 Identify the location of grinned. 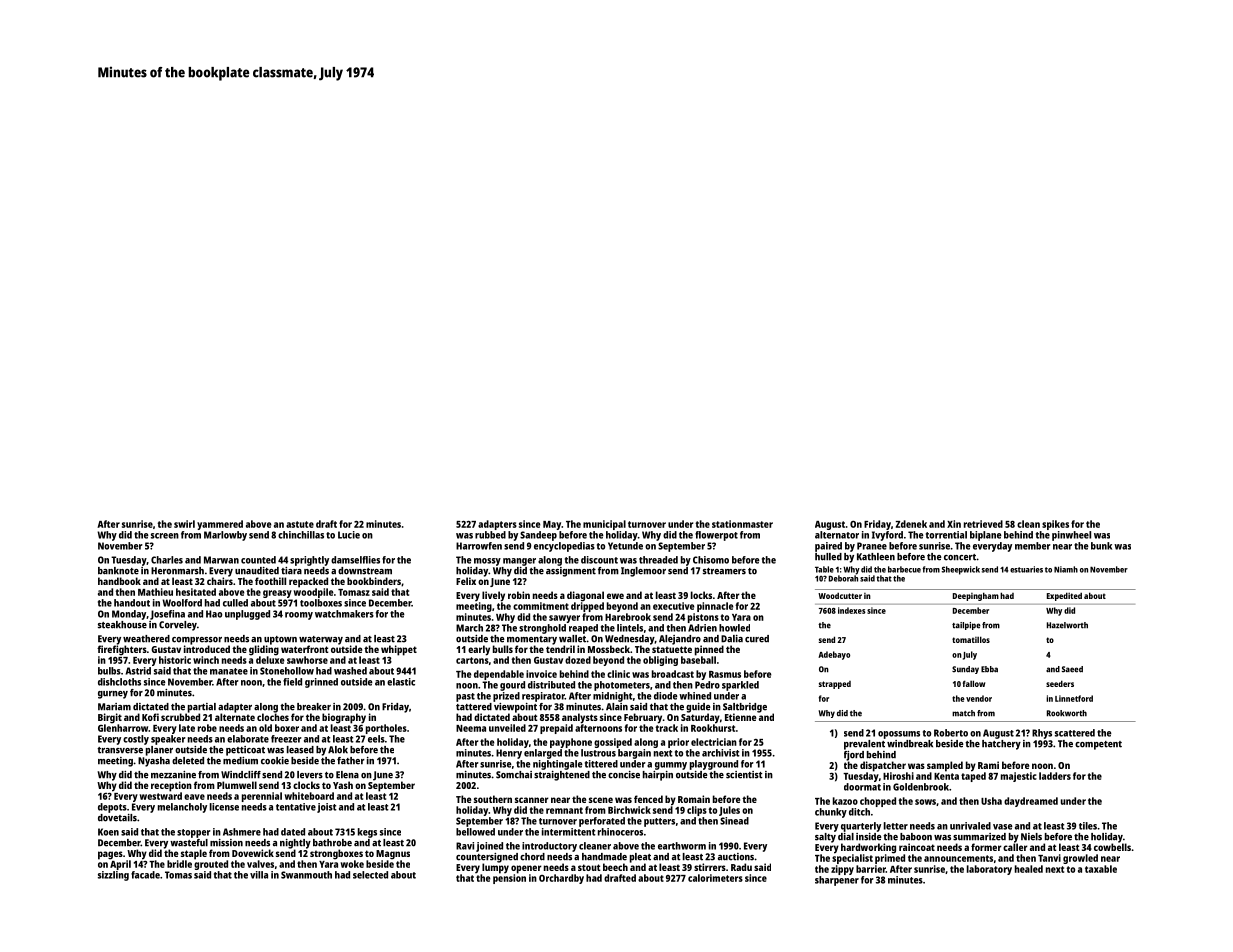
(321, 683).
